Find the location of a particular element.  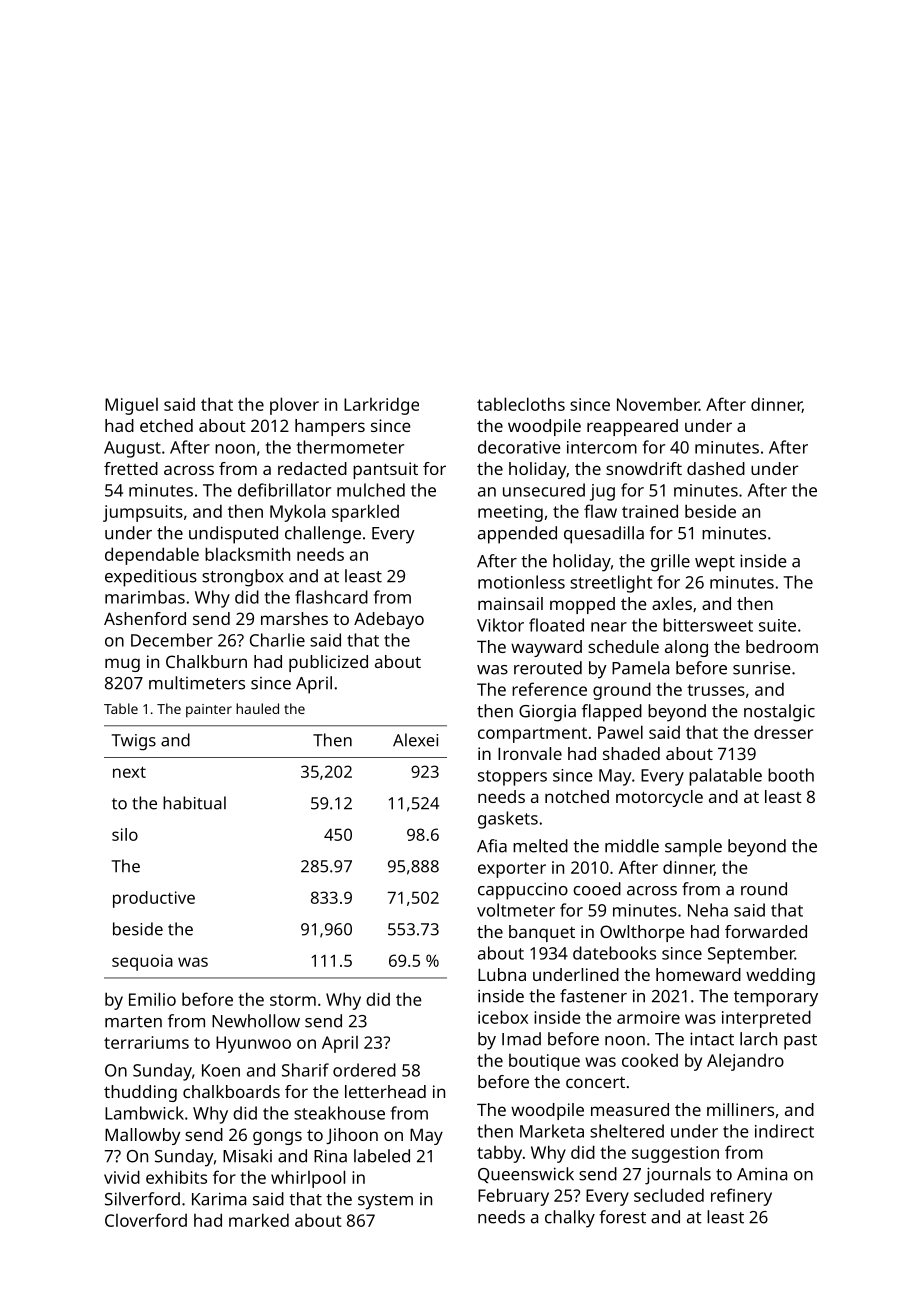

Alexei is located at coordinates (415, 740).
